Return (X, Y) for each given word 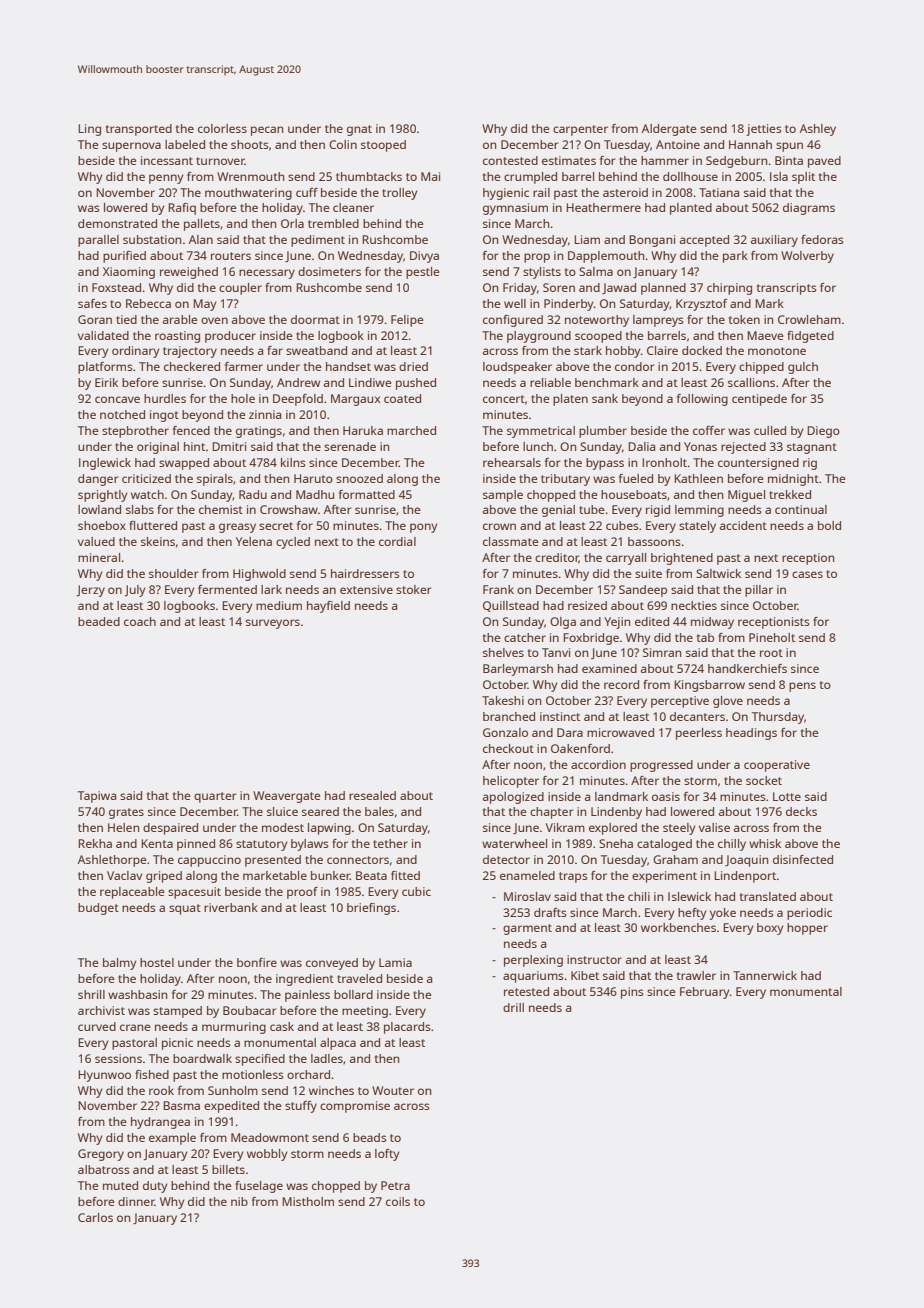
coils (398, 1201)
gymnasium (515, 209)
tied (126, 319)
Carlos (95, 1217)
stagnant (812, 448)
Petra (395, 1185)
